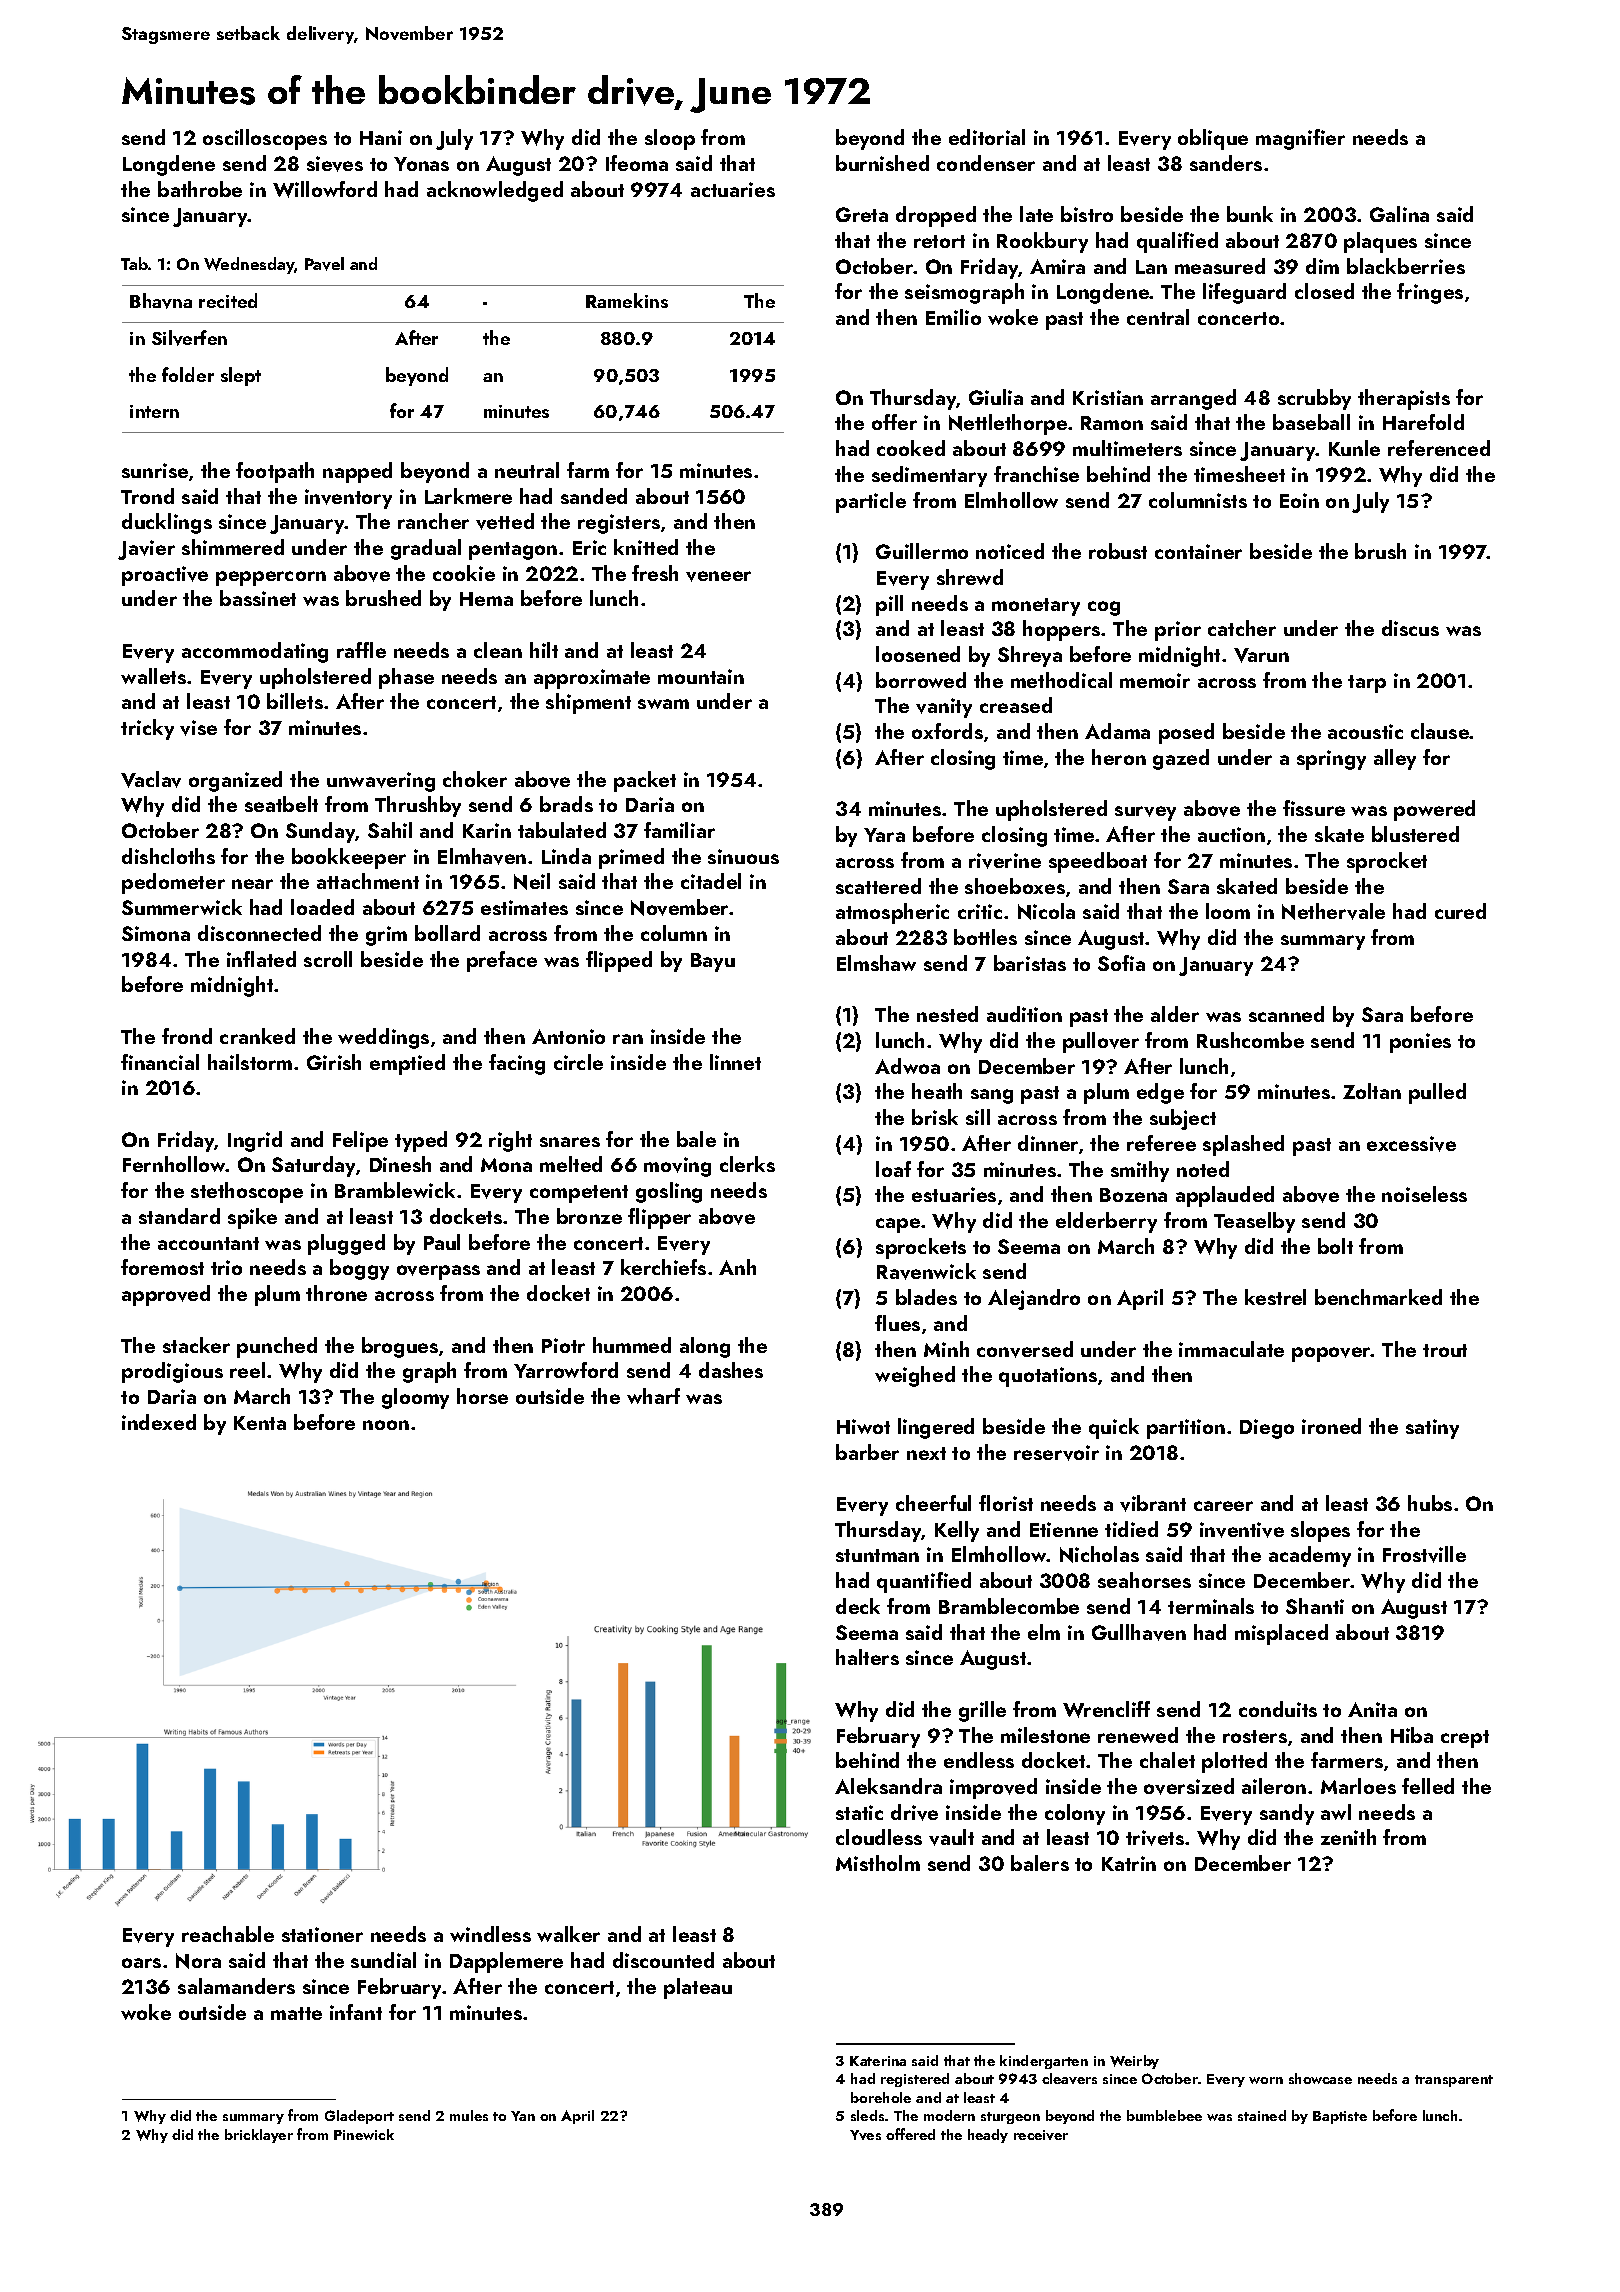 Image resolution: width=1620 pixels, height=2292 pixels. Describe the element at coordinates (898, 1225) in the page. I see `cape` at that location.
